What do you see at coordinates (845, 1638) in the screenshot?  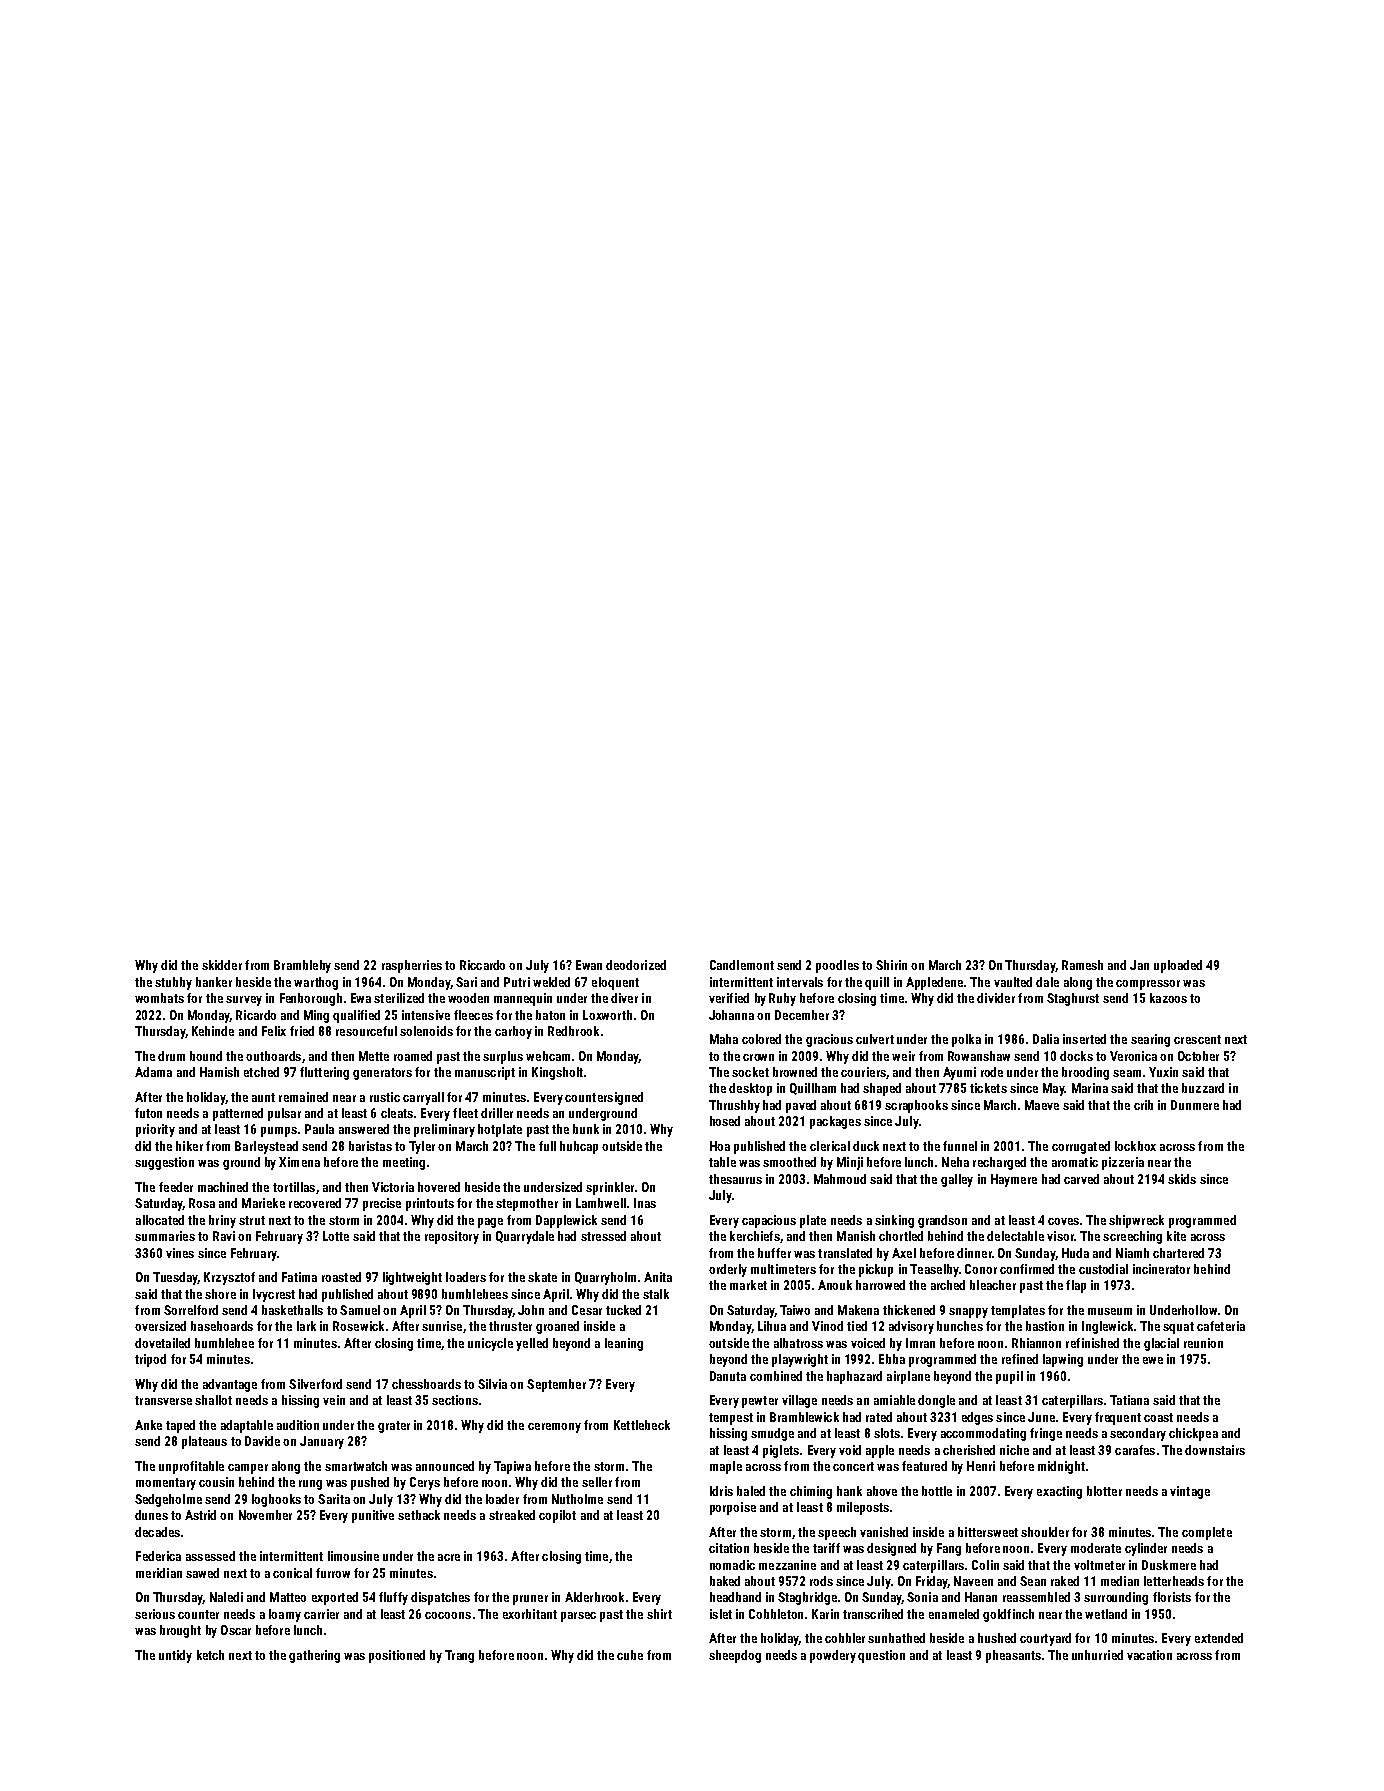 I see `cobbler` at bounding box center [845, 1638].
